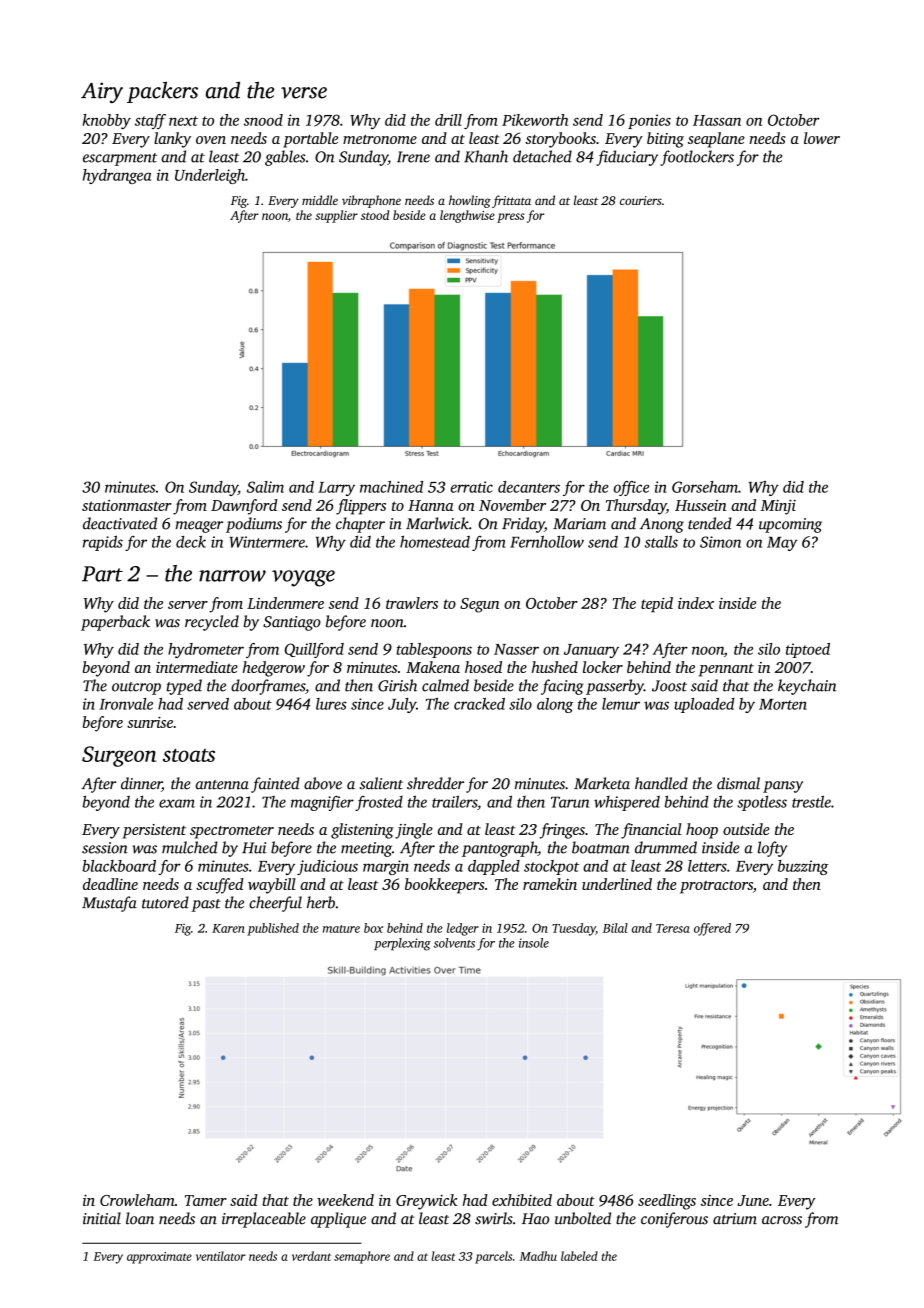  Describe the element at coordinates (717, 120) in the screenshot. I see `Hassan` at that location.
